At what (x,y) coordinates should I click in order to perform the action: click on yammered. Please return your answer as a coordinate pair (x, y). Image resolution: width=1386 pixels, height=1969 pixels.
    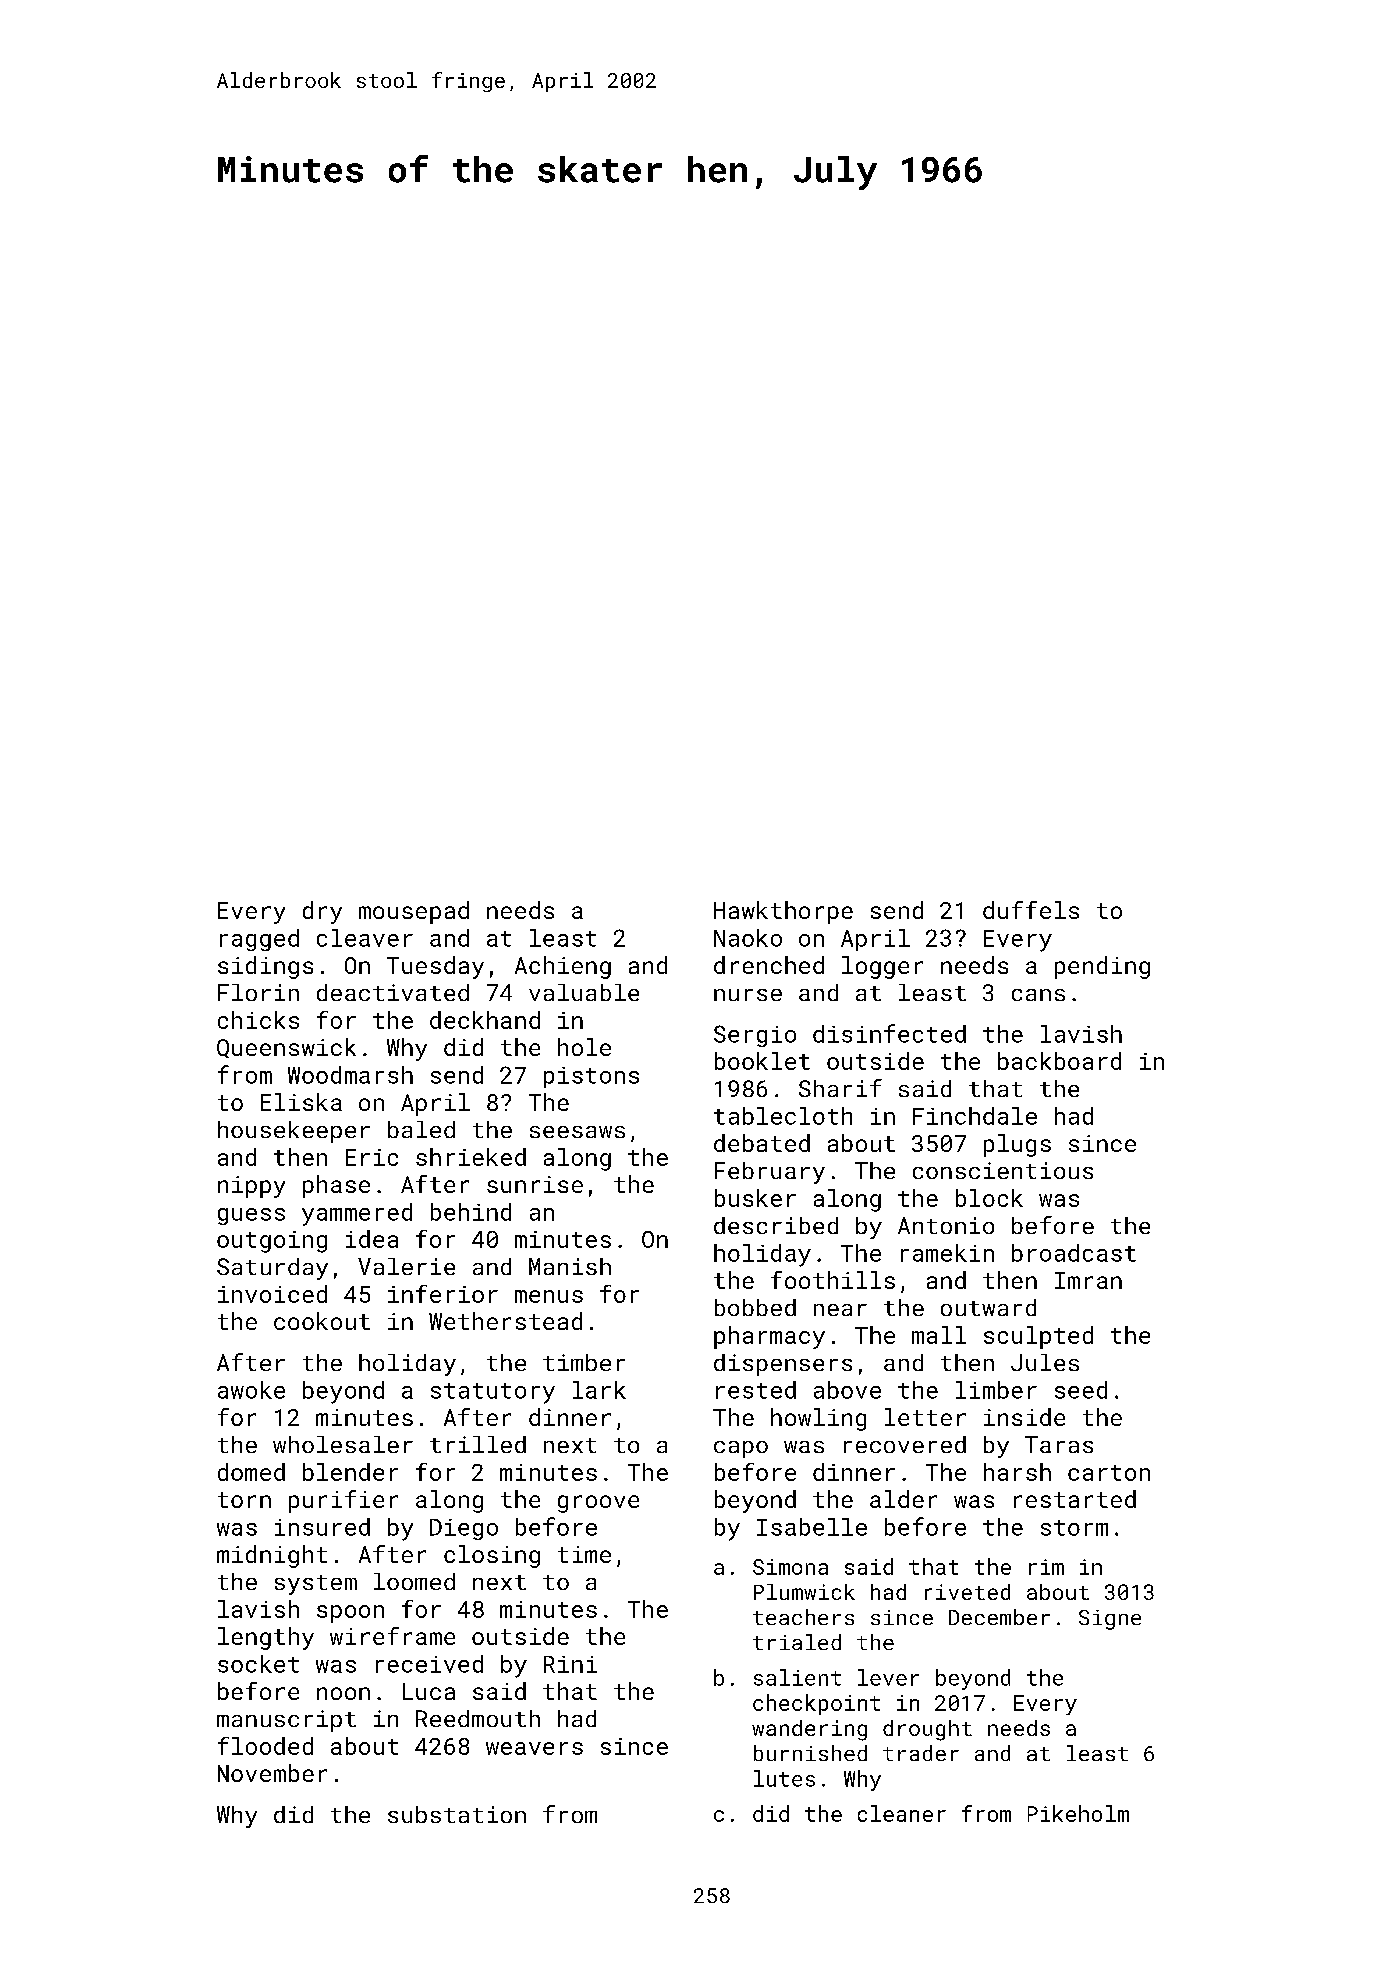
    Looking at the image, I should click on (357, 1214).
